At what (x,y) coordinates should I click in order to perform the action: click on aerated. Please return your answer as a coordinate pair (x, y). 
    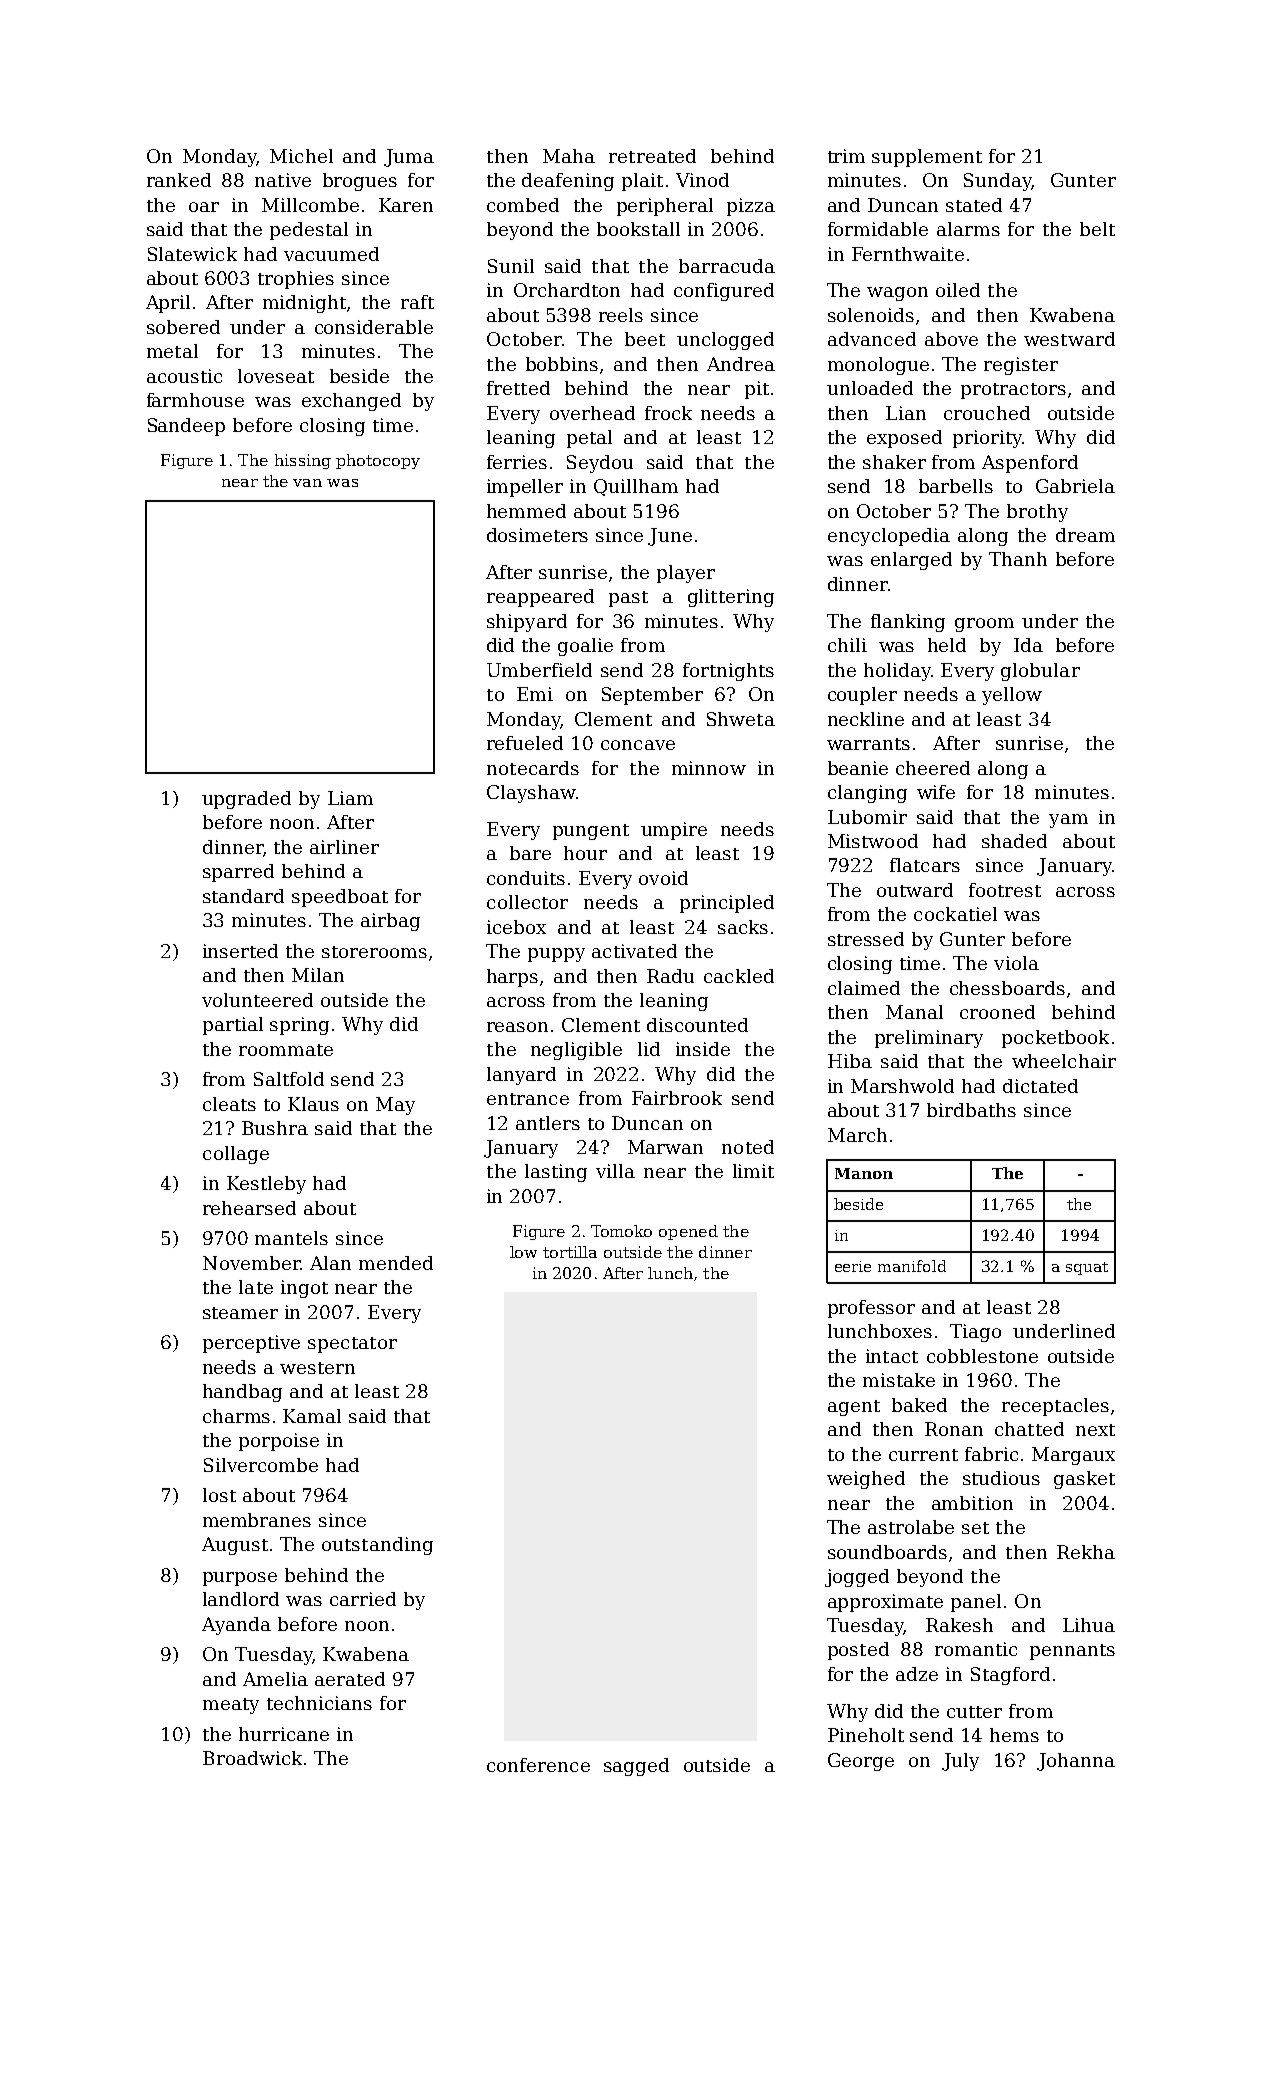
    Looking at the image, I should click on (350, 1679).
